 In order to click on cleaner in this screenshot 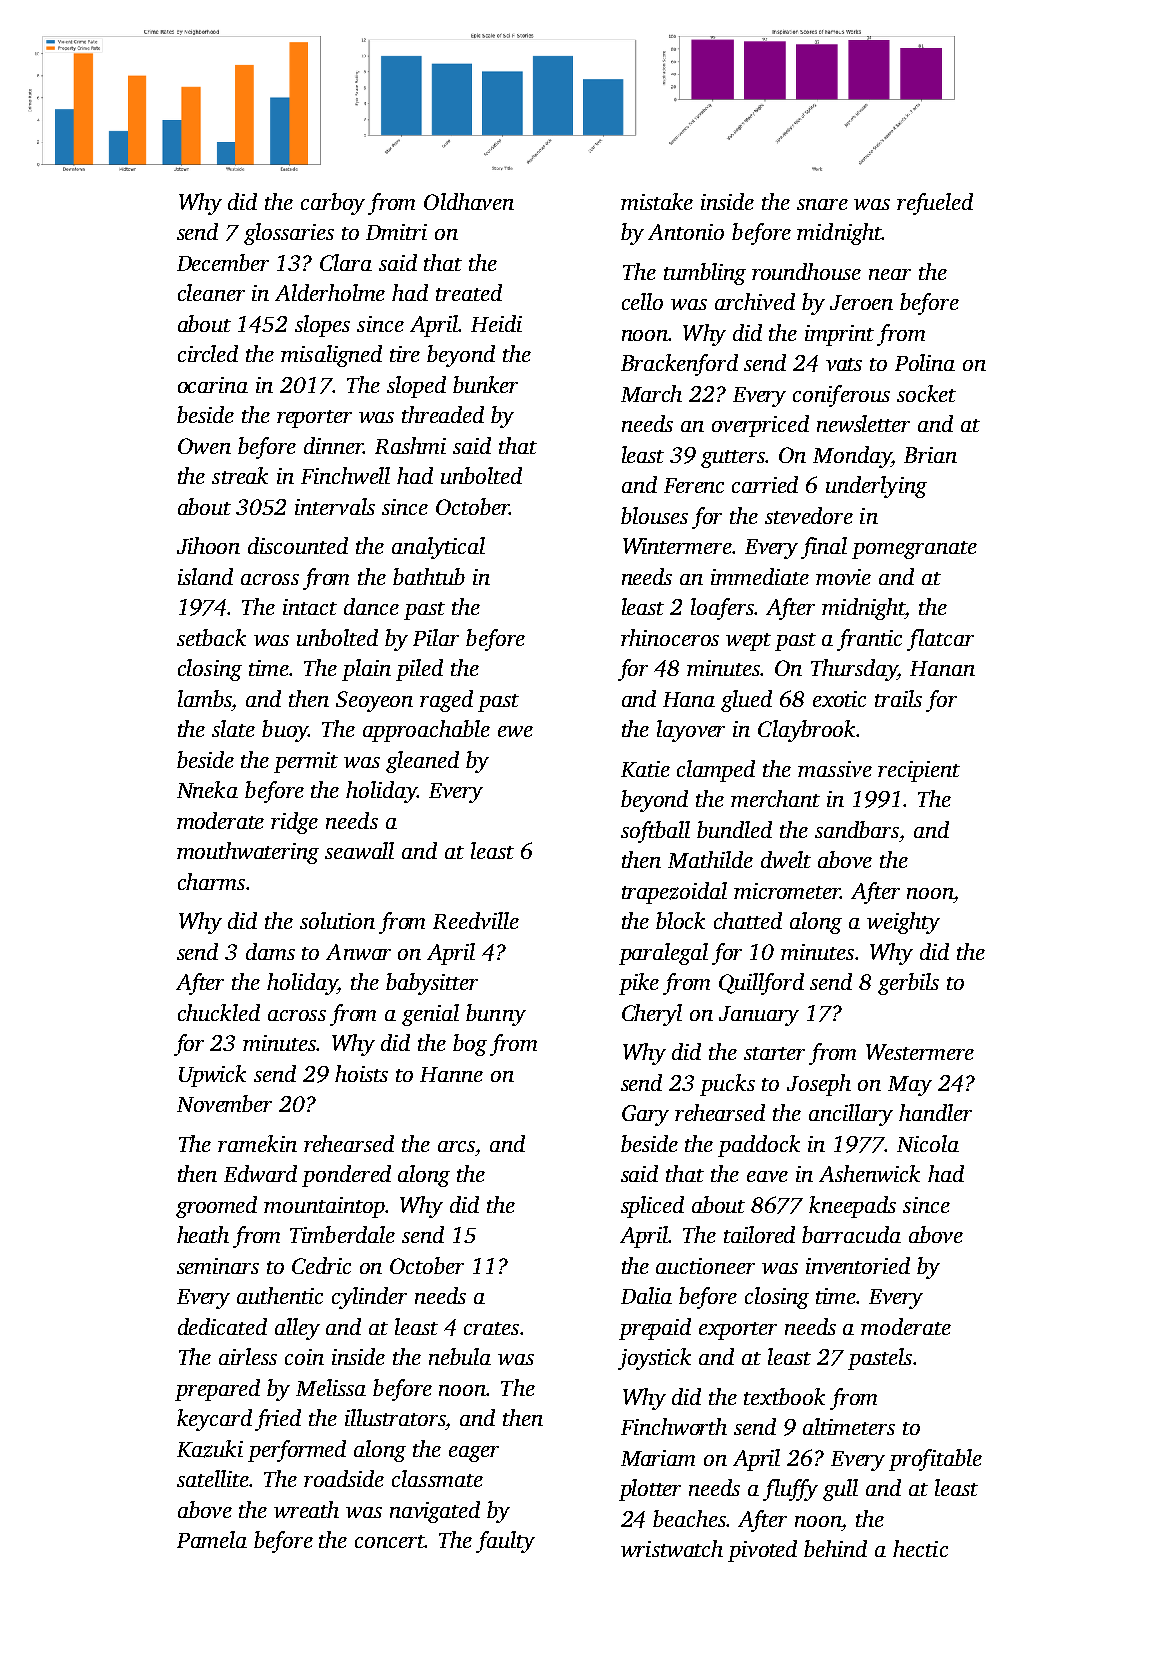, I will do `click(211, 292)`.
